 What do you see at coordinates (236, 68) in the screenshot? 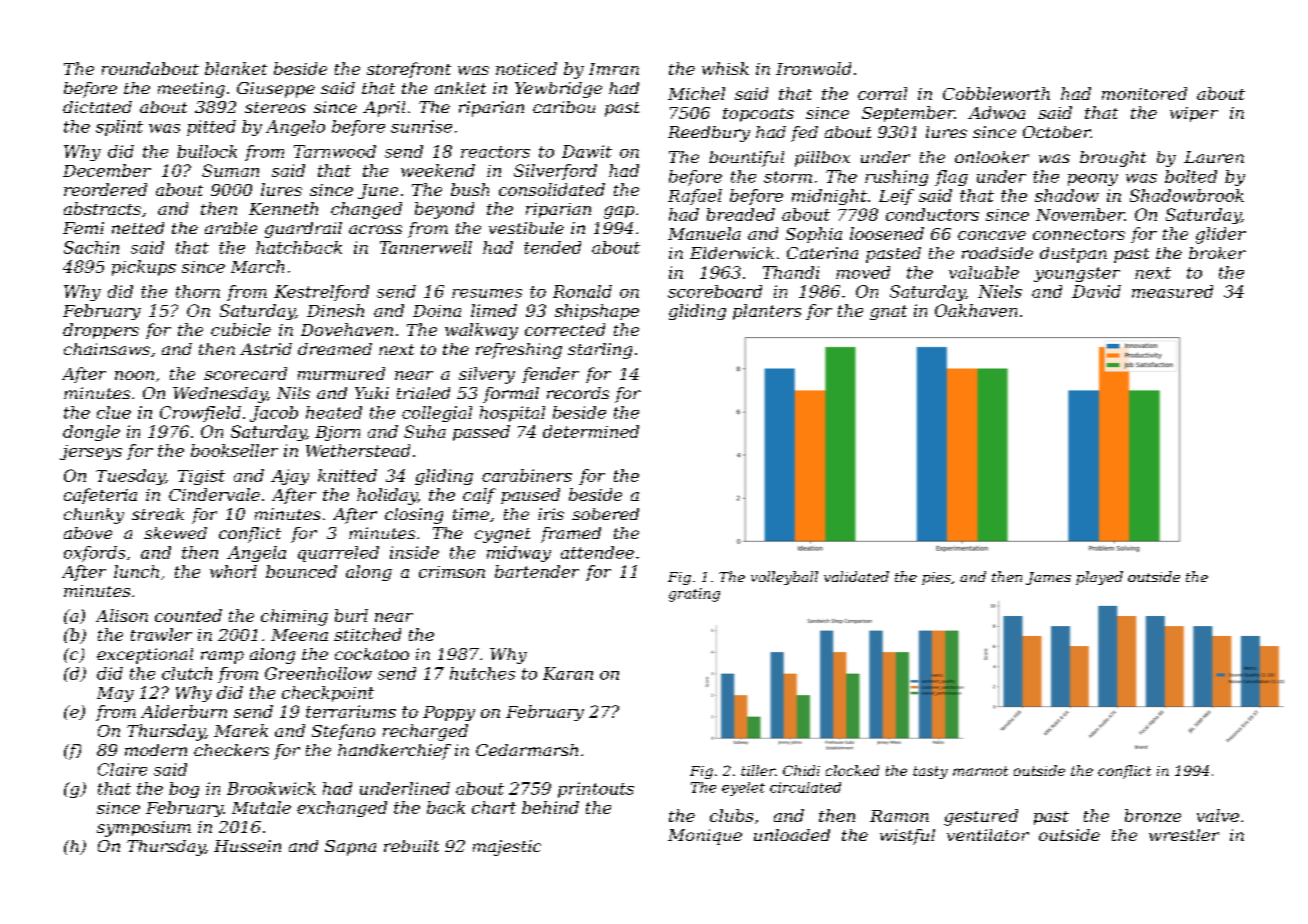
I see `blanket` at bounding box center [236, 68].
